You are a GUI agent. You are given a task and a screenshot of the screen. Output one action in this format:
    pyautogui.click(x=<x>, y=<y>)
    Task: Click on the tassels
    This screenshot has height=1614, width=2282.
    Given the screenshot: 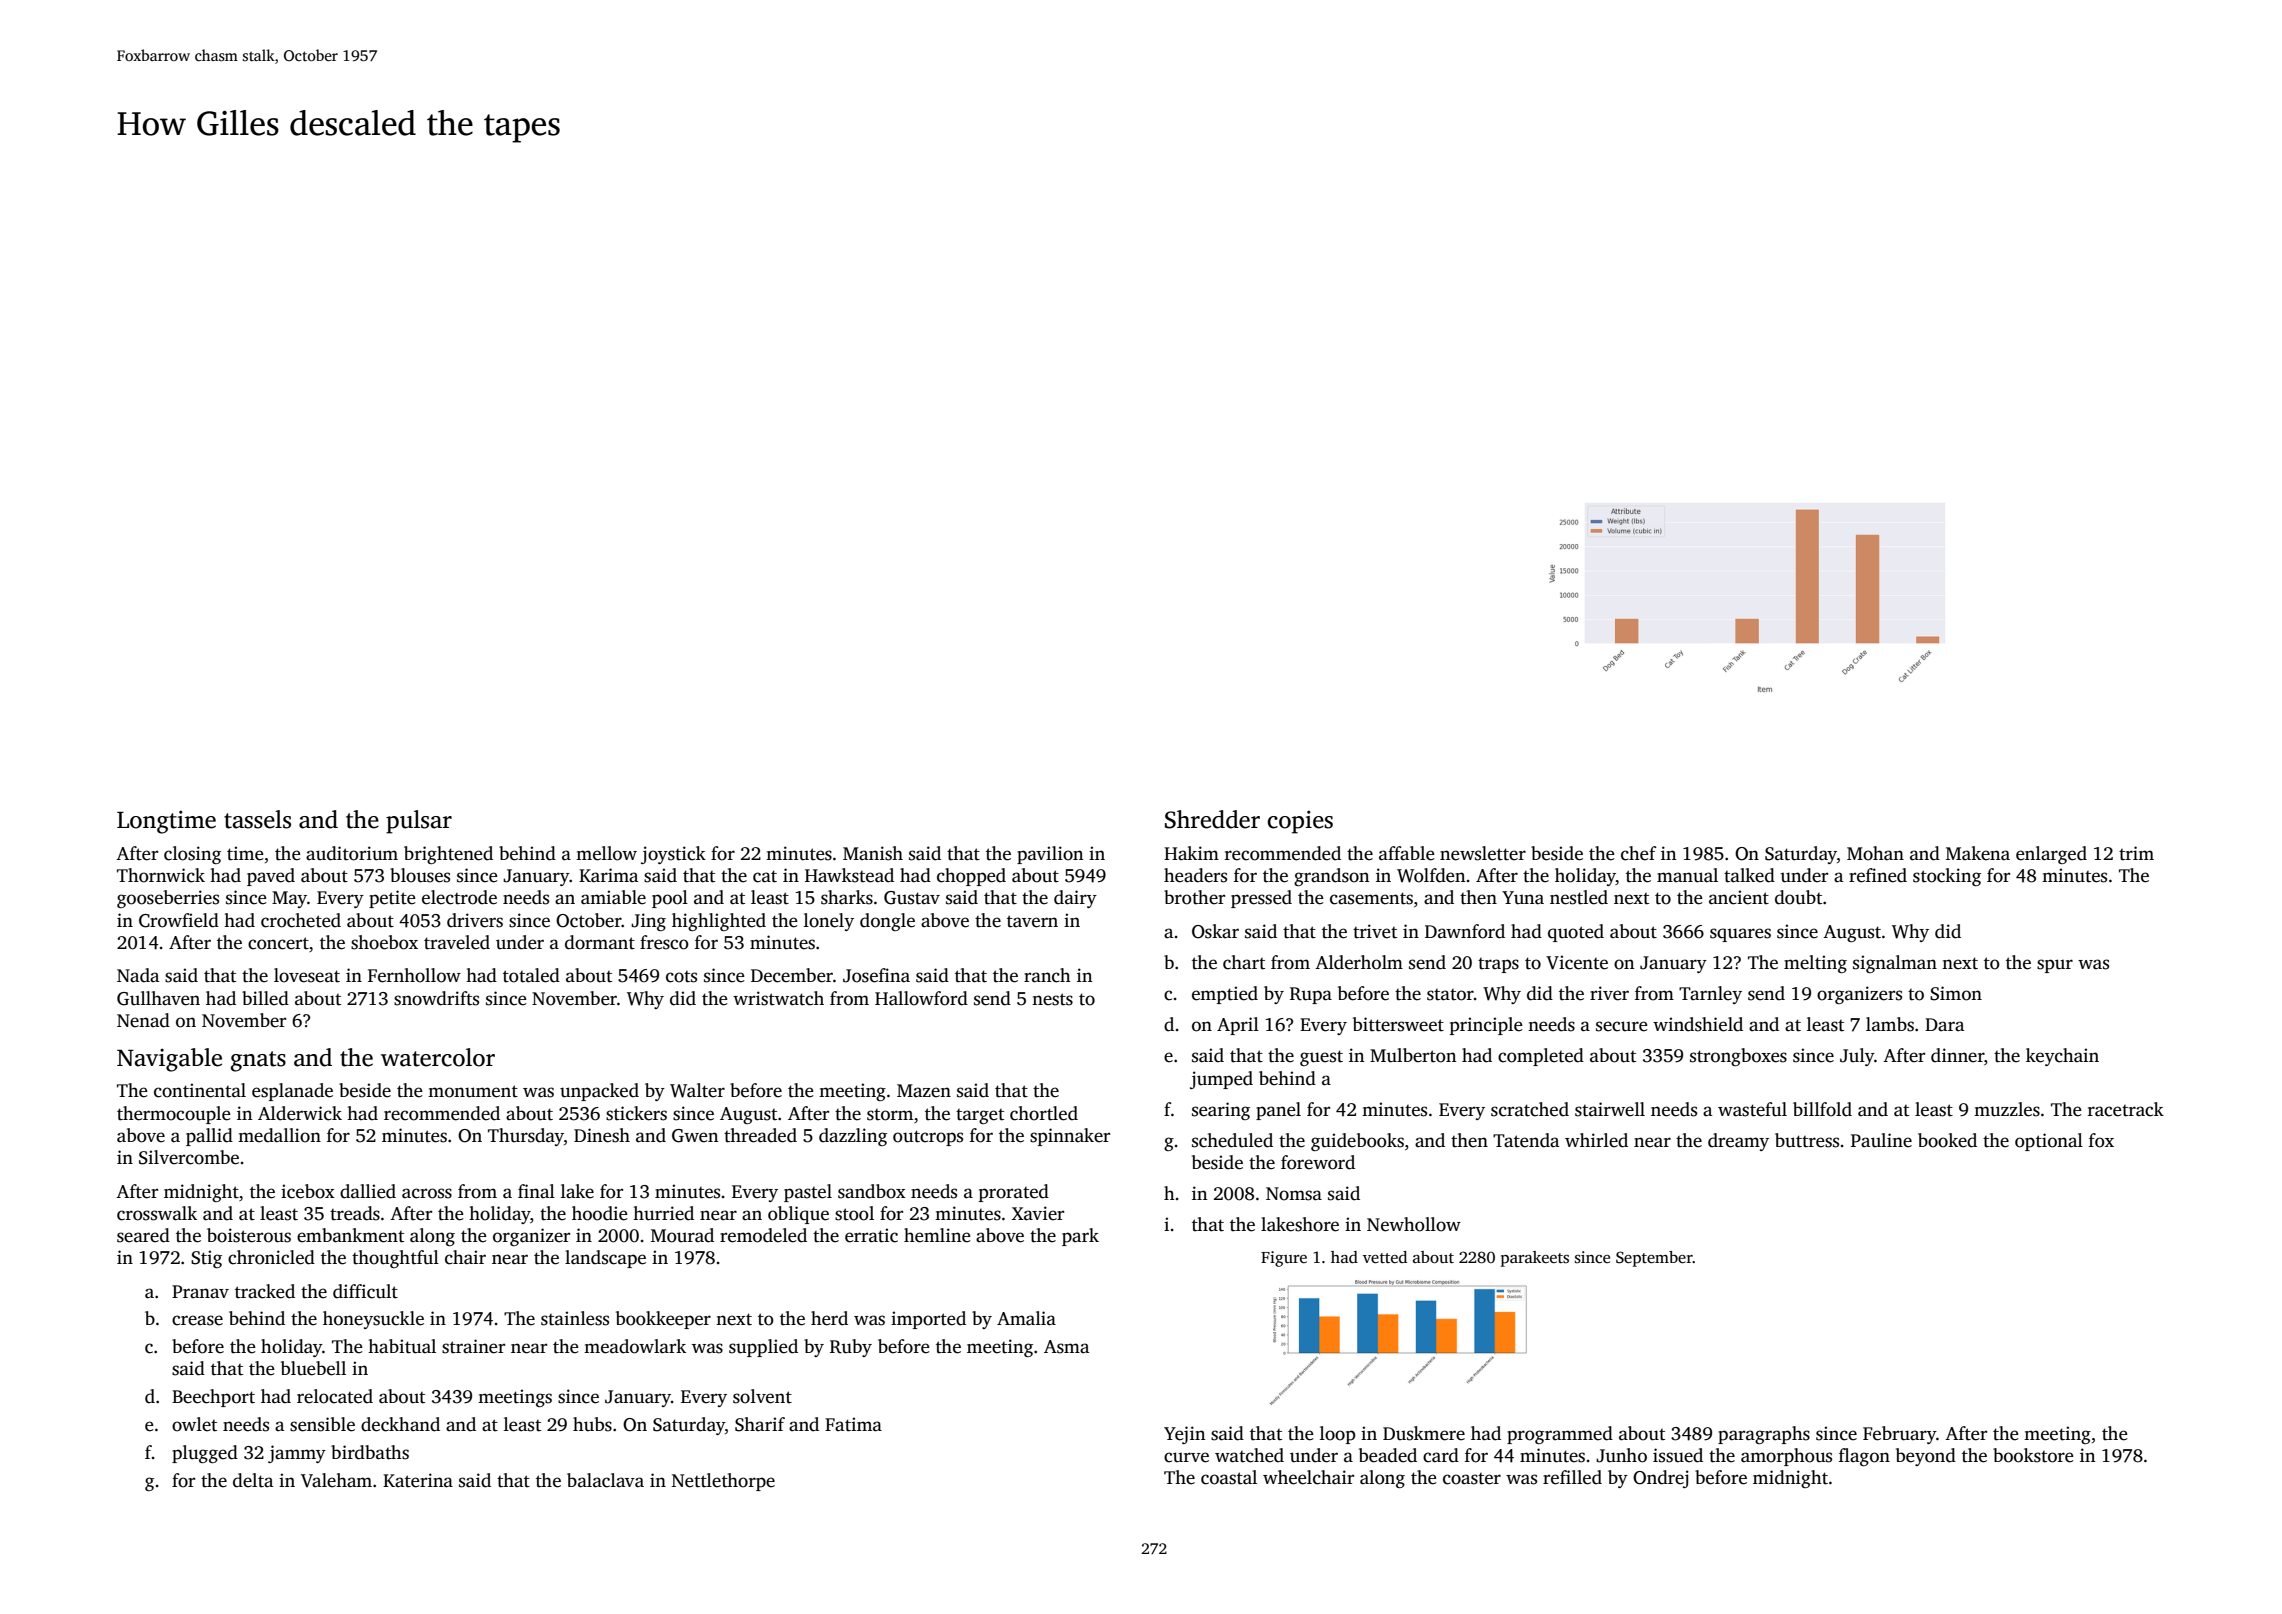 What is the action you would take?
    pyautogui.click(x=257, y=819)
